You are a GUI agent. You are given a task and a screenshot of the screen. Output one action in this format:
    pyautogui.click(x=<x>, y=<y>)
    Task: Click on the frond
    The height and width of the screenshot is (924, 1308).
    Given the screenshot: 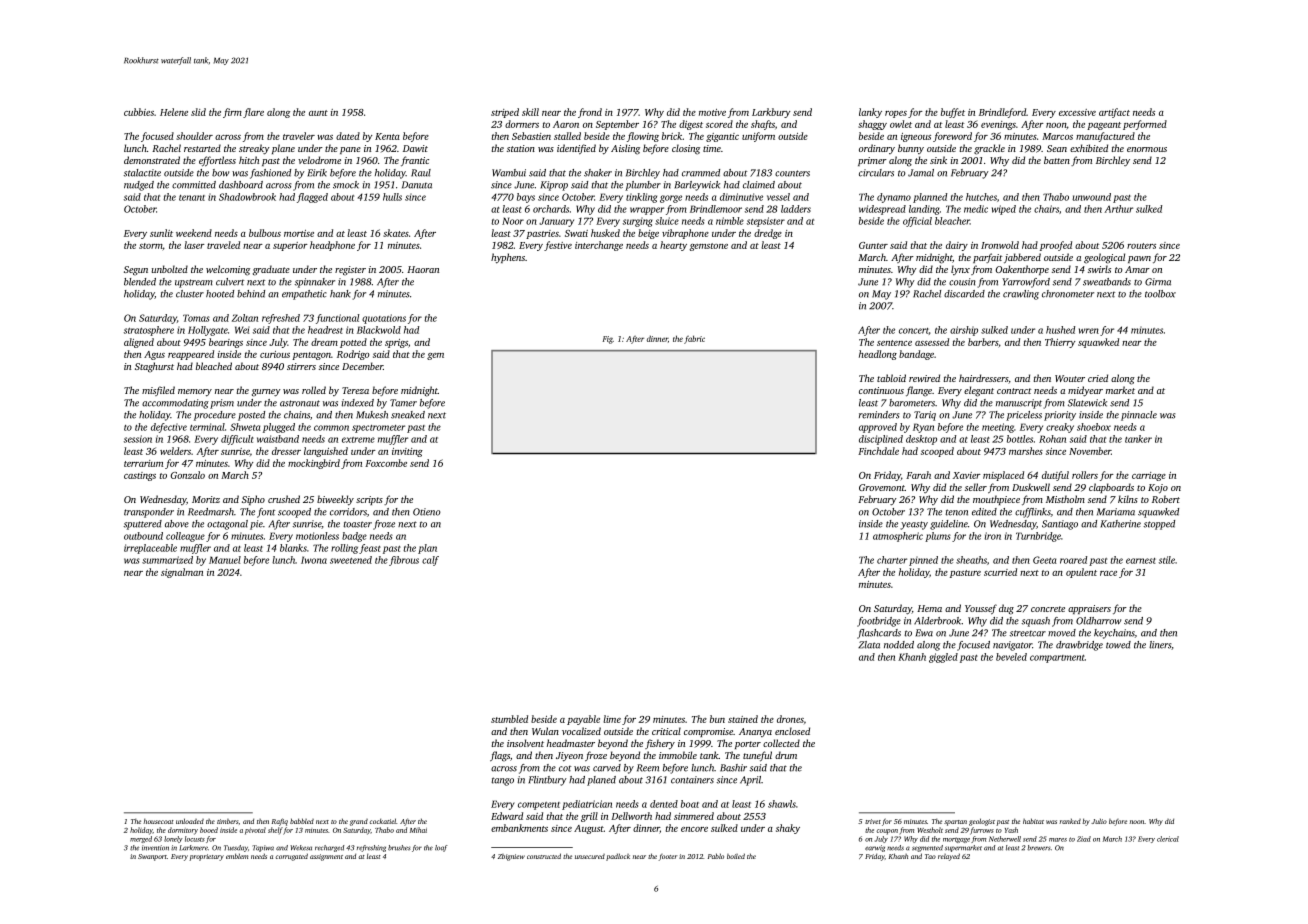 What is the action you would take?
    pyautogui.click(x=590, y=113)
